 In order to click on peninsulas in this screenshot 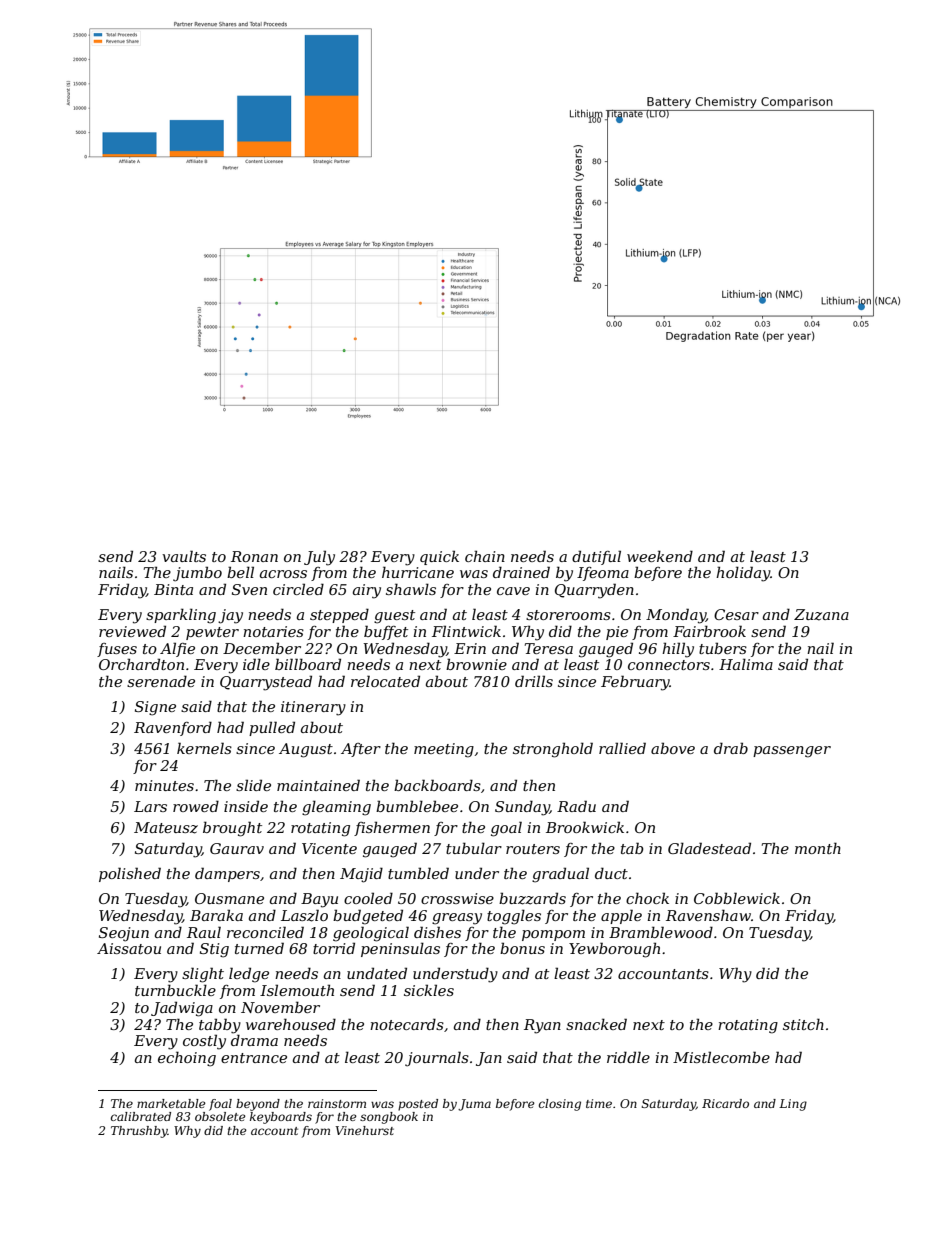, I will do `click(400, 949)`.
